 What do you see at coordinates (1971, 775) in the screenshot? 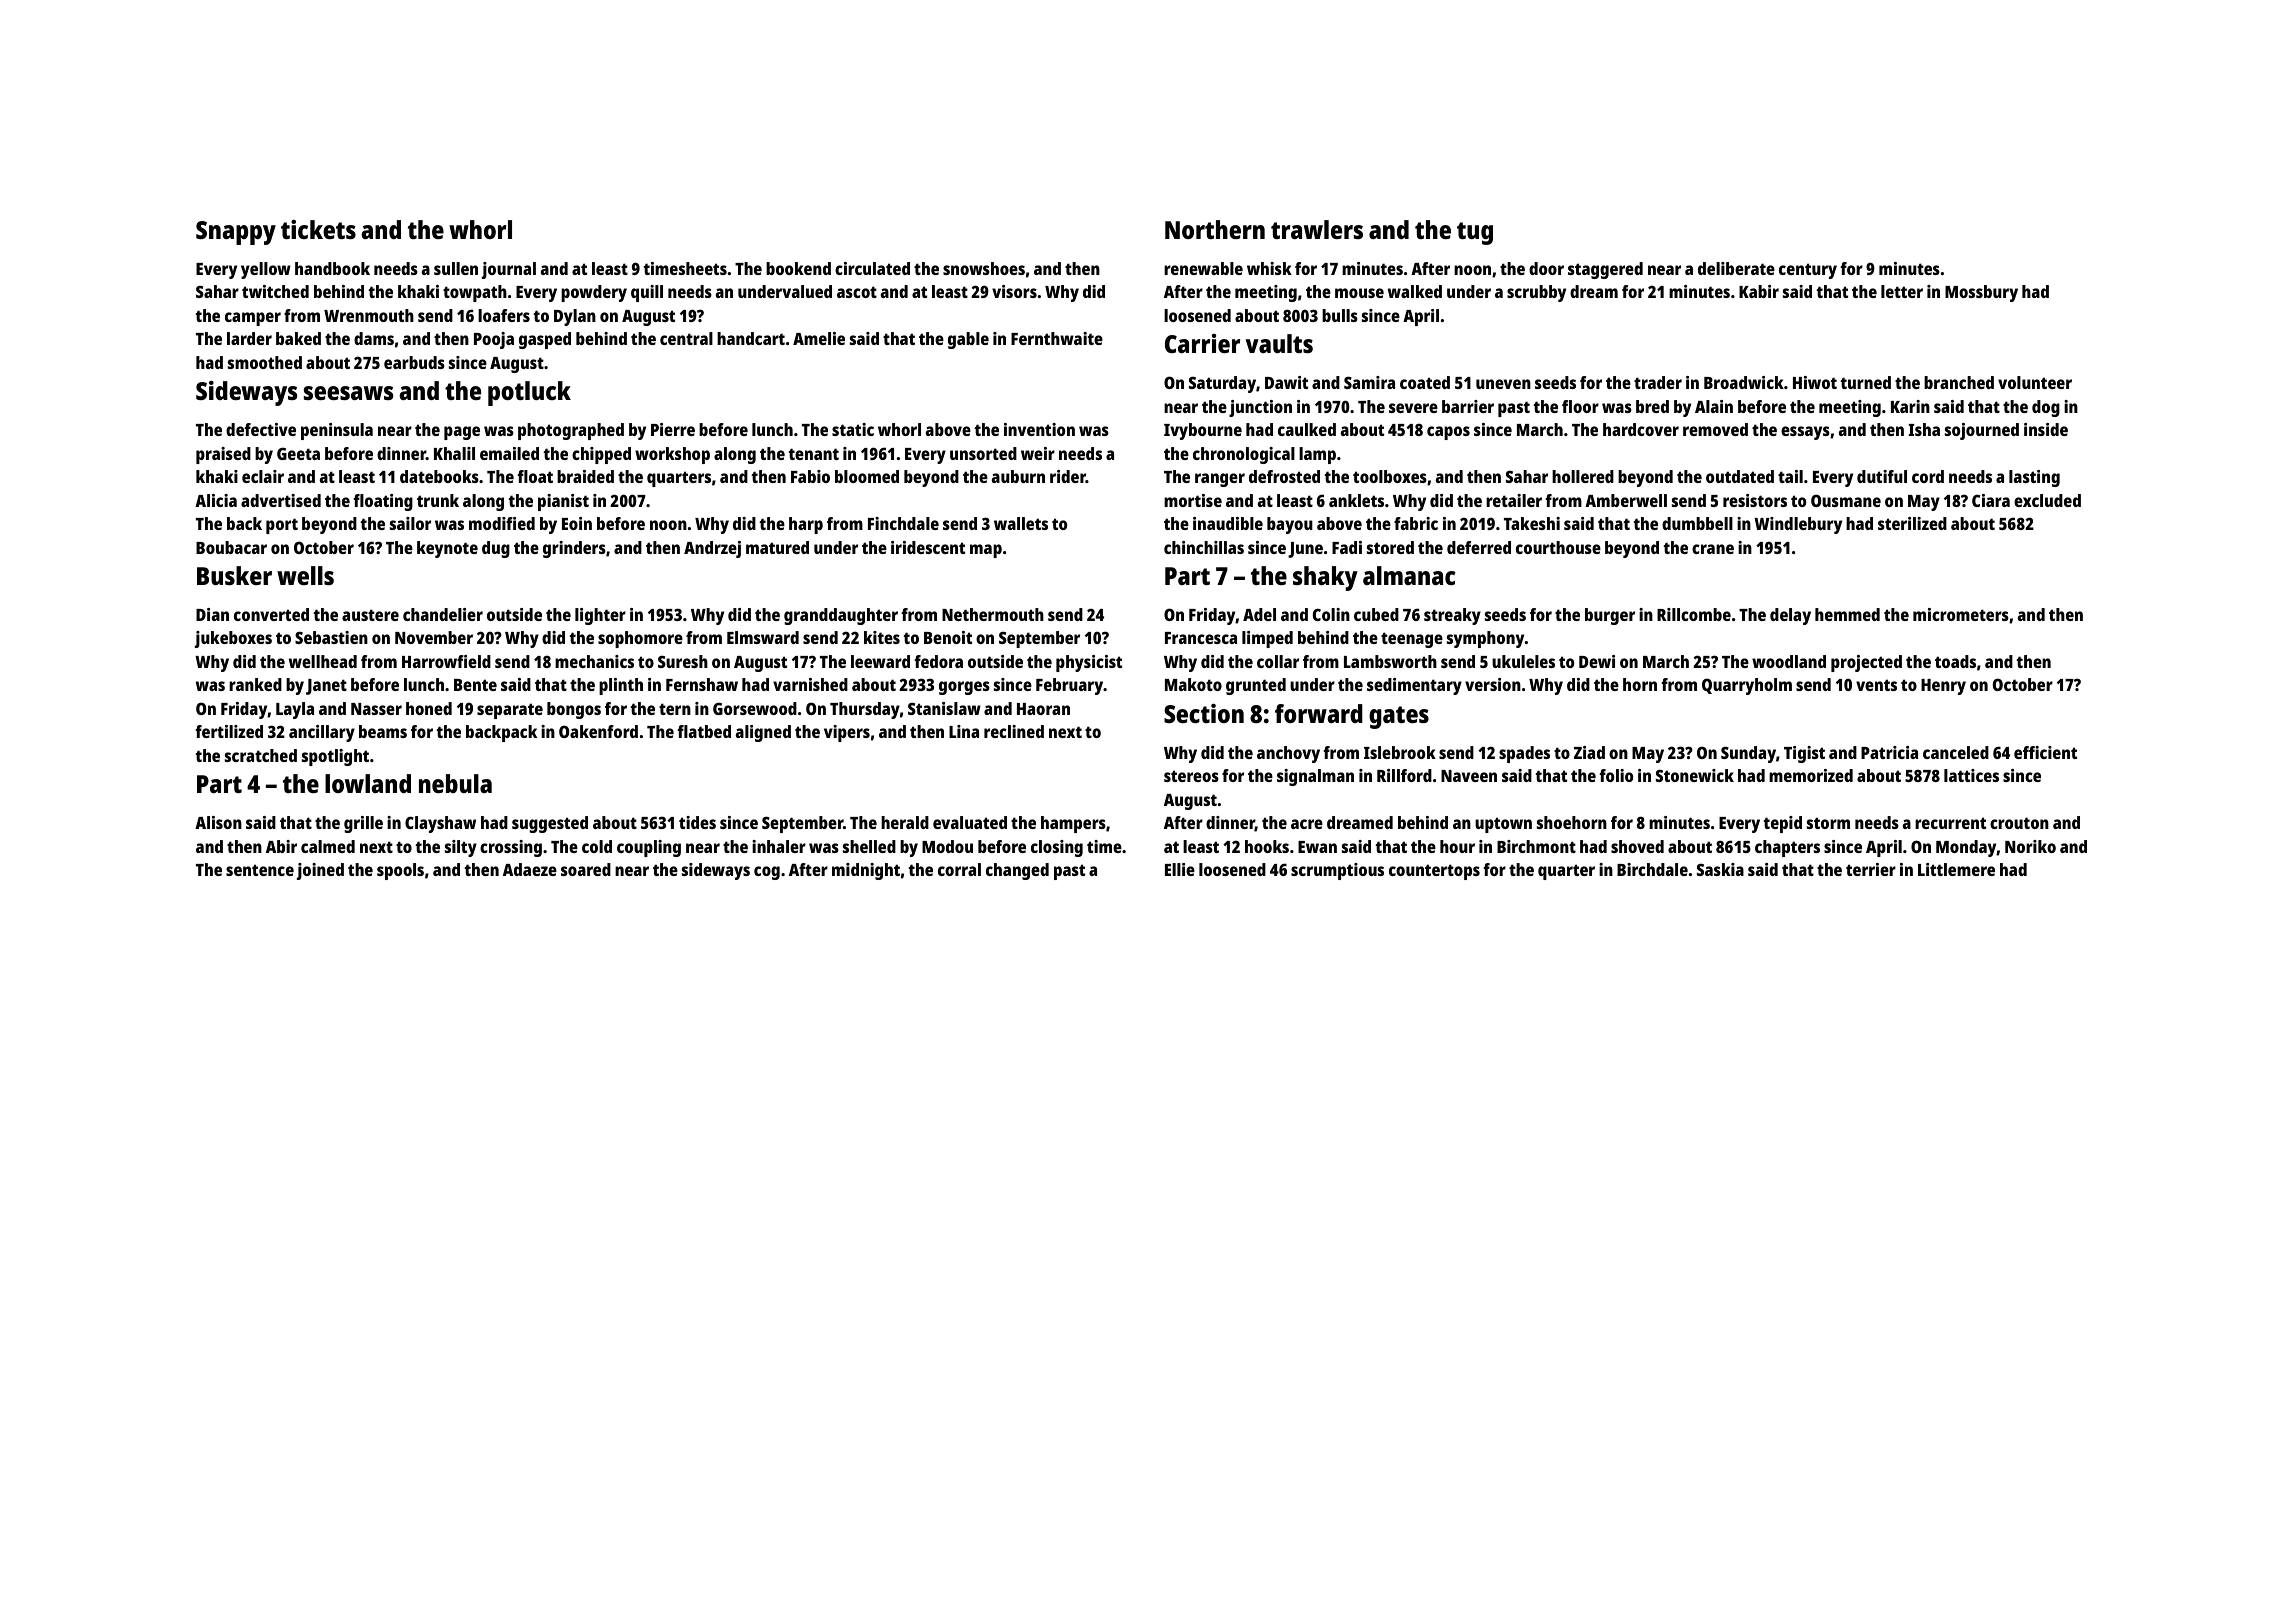
I see `lattices` at bounding box center [1971, 775].
